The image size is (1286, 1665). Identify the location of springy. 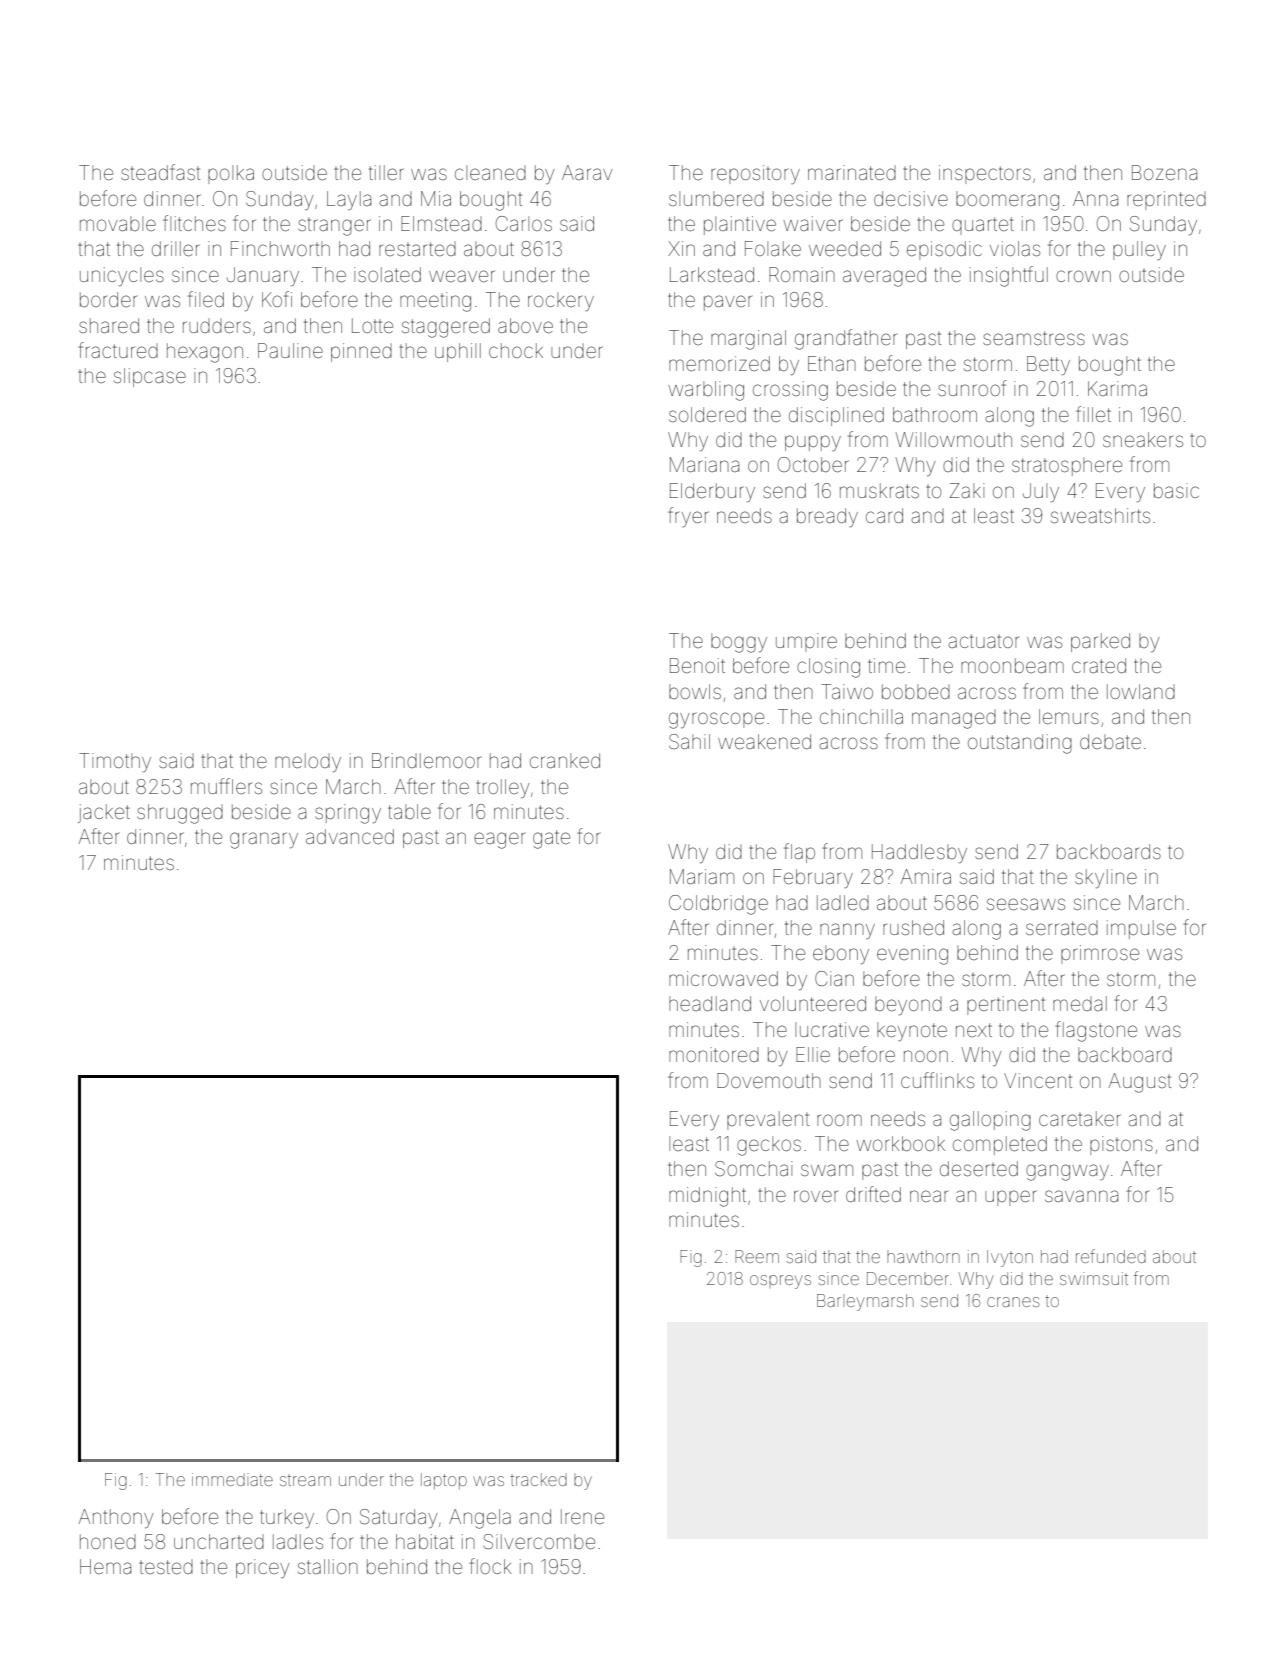
(348, 814).
